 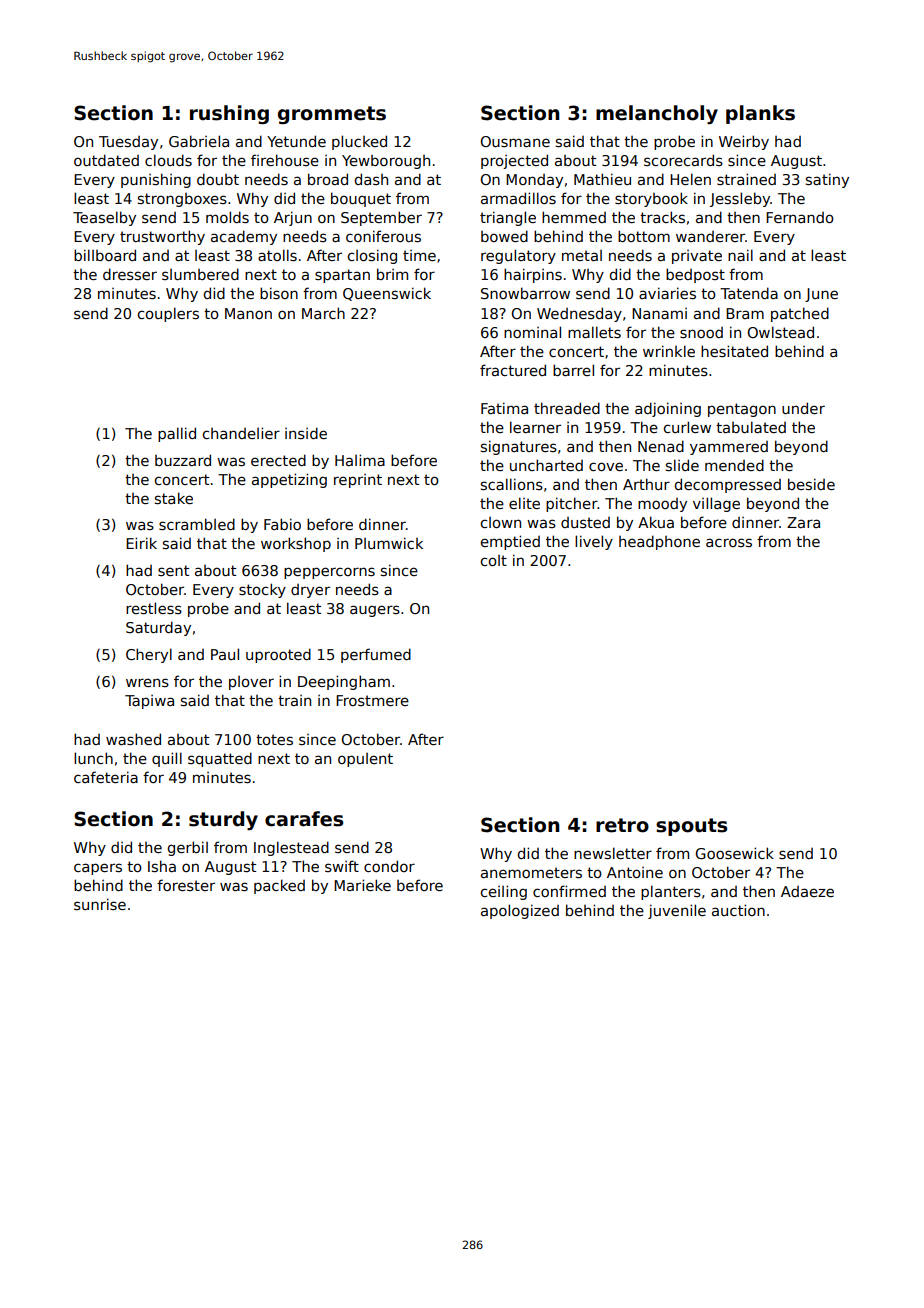 I want to click on couplers, so click(x=168, y=314).
